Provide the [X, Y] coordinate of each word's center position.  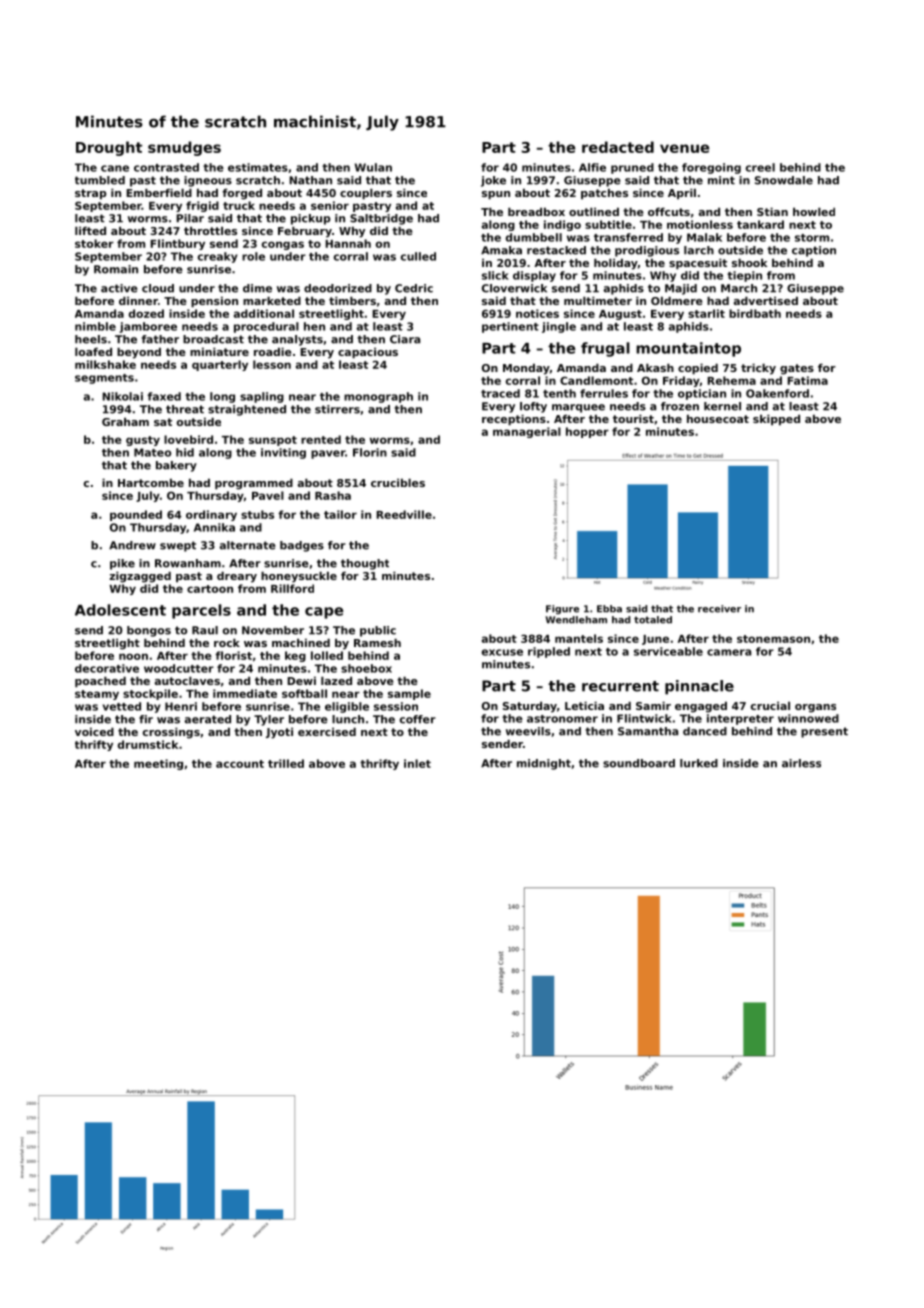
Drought [109, 148]
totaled [653, 620]
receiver [719, 609]
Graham [125, 421]
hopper [587, 432]
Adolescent [120, 610]
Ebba [609, 609]
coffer [418, 719]
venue [684, 148]
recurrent [620, 686]
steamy [97, 695]
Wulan [373, 167]
